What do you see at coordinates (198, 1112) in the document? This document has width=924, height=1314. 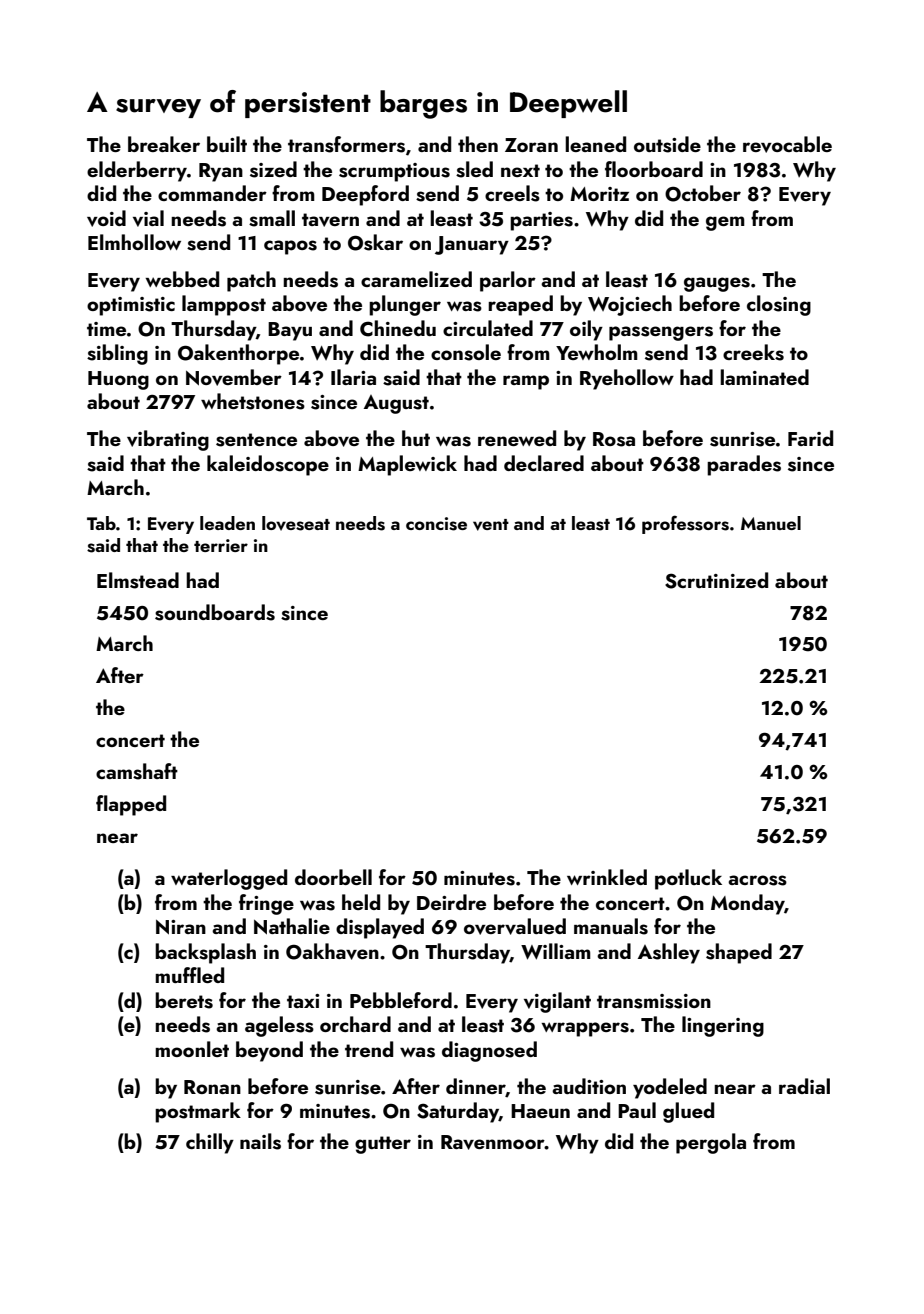 I see `postmark` at bounding box center [198, 1112].
